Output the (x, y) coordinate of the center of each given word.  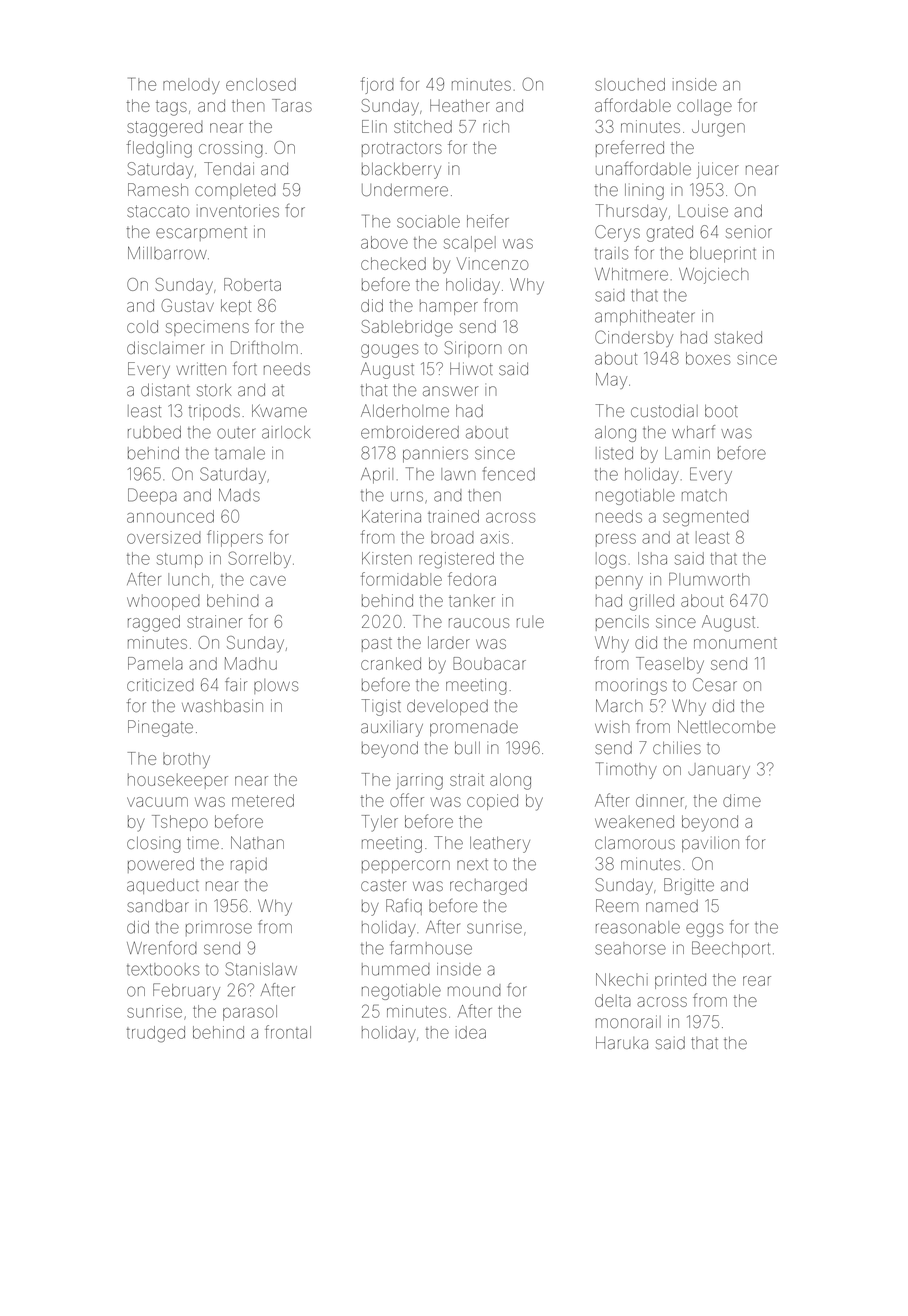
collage (704, 107)
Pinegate (160, 728)
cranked (391, 663)
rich (496, 126)
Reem (617, 905)
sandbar (158, 906)
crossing (231, 149)
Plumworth (709, 579)
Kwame (279, 411)
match (704, 495)
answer (451, 391)
